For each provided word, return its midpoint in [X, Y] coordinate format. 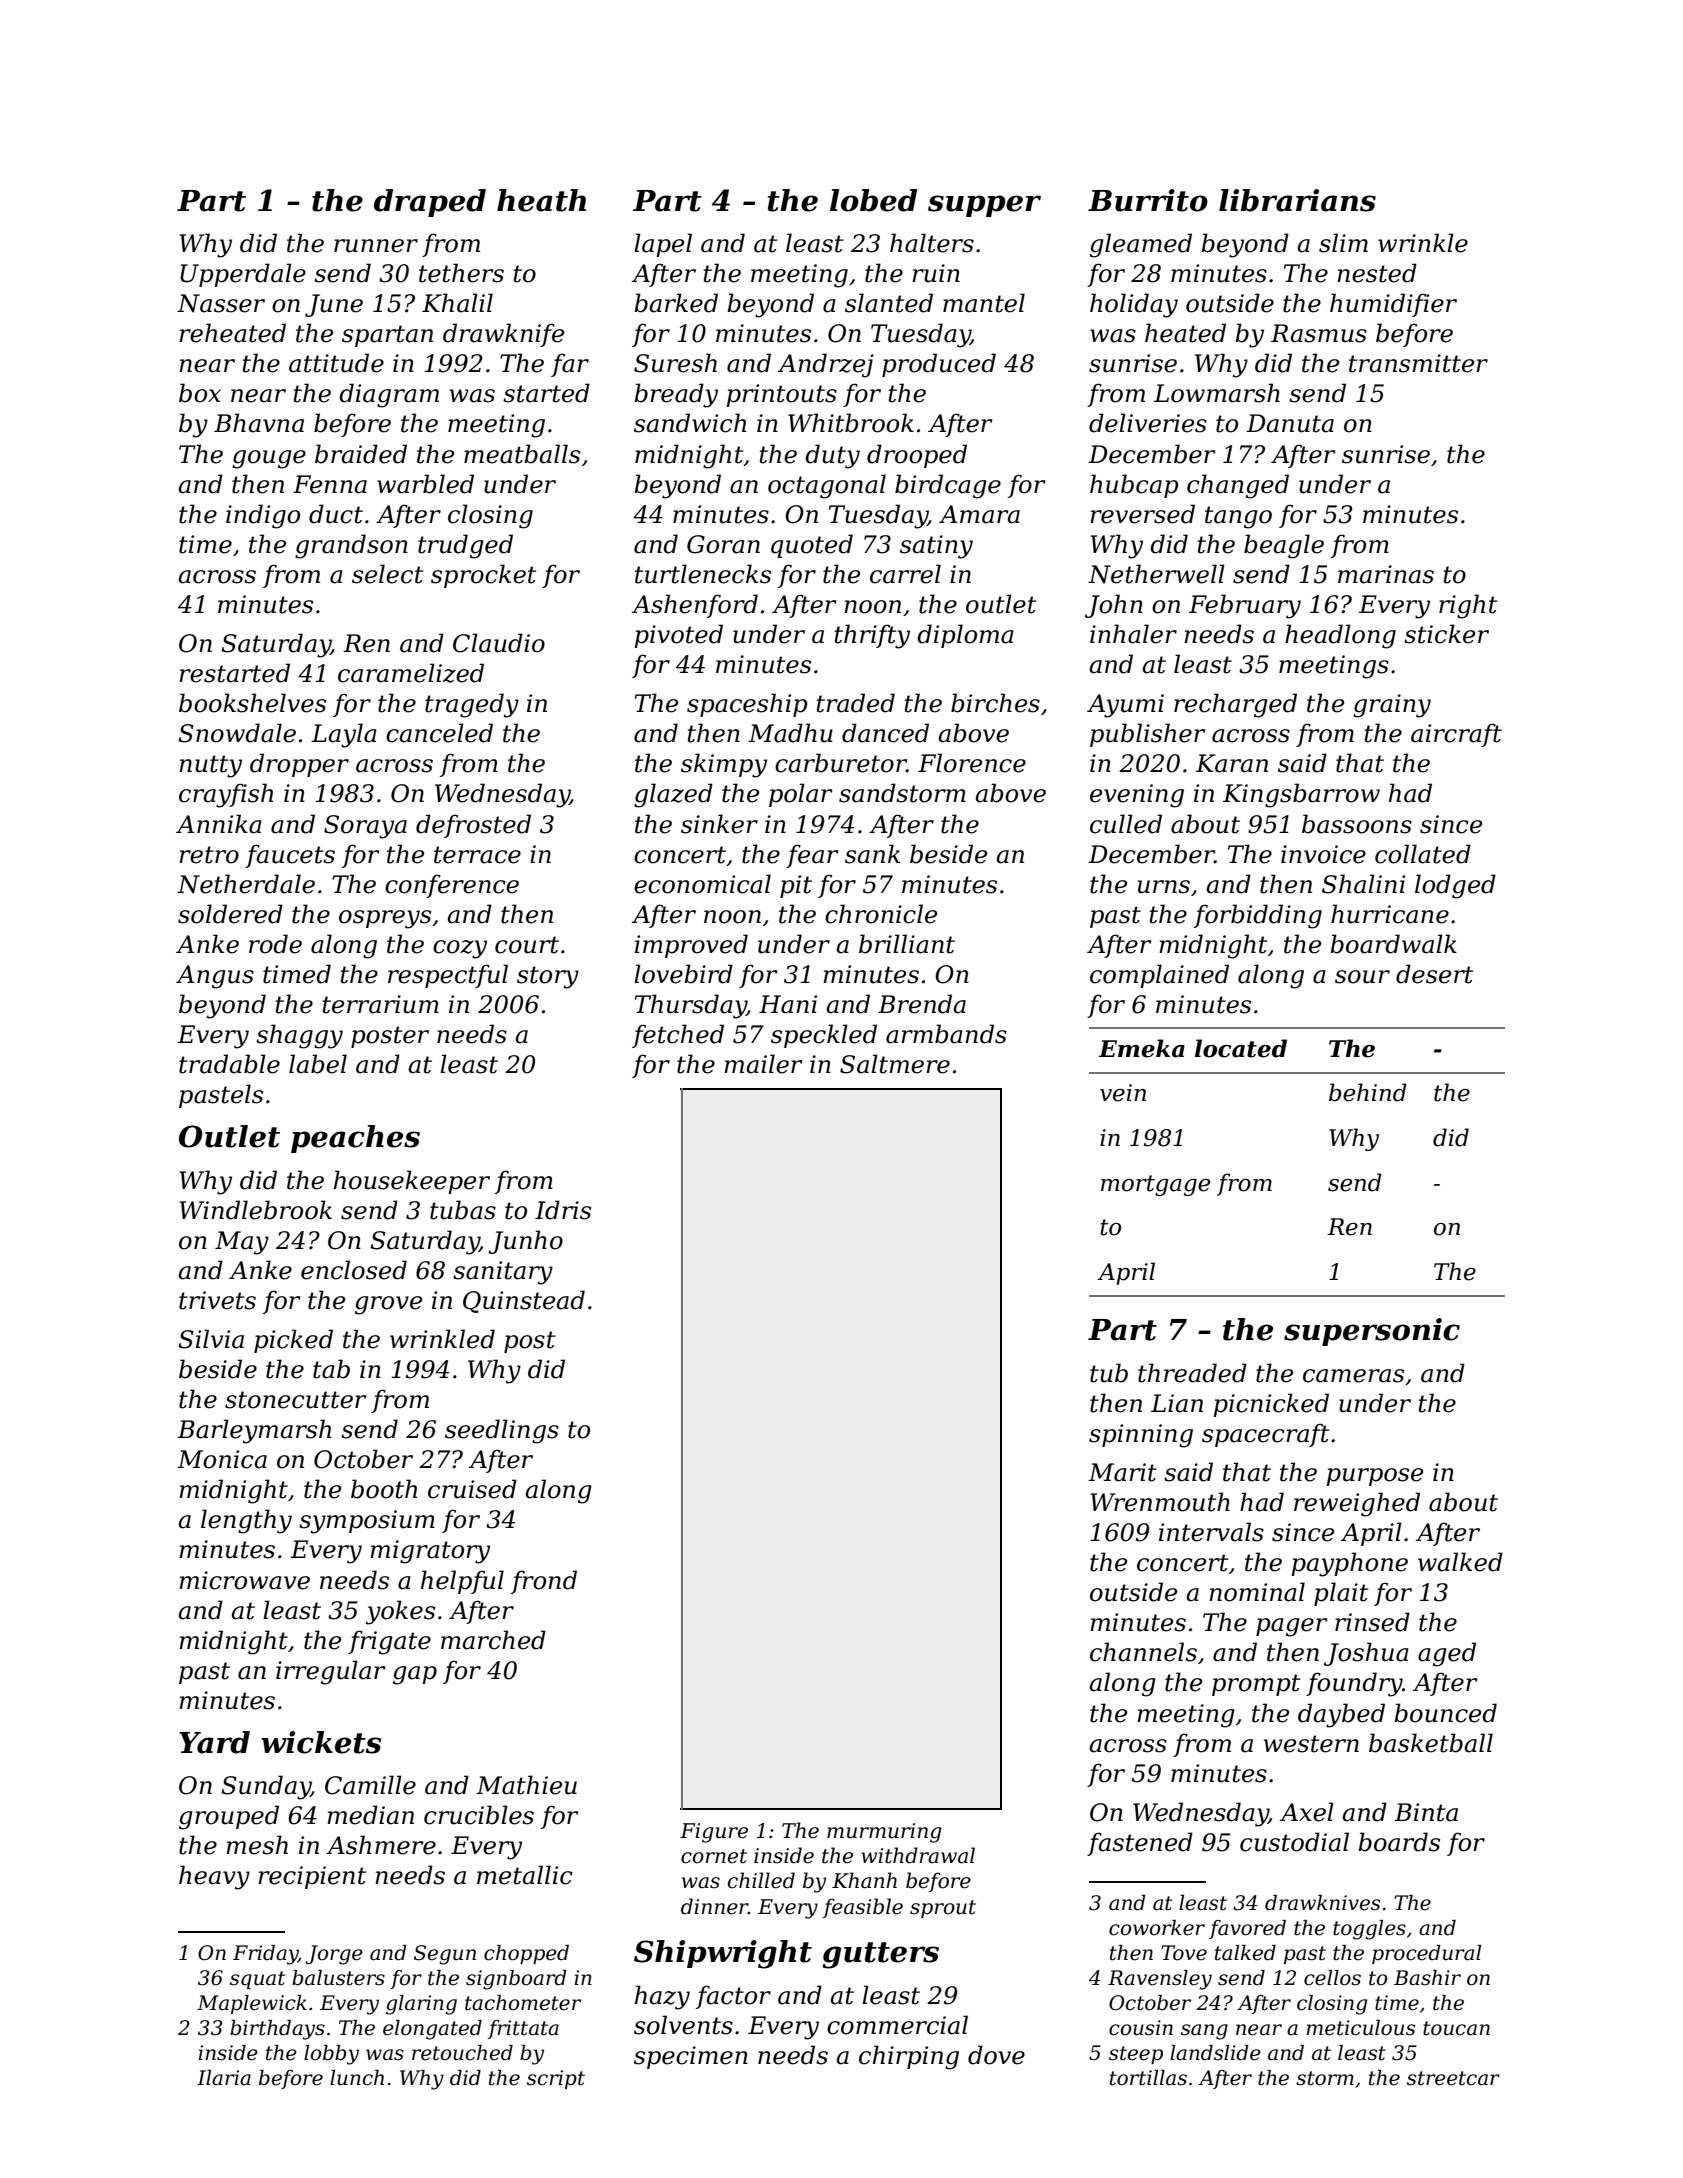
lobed [873, 200]
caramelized [411, 673]
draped [430, 203]
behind [1368, 1092]
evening [1137, 796]
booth [384, 1489]
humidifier [1393, 305]
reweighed [1357, 1504]
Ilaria [224, 2078]
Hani [788, 1004]
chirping [909, 2057]
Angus [215, 977]
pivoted [678, 636]
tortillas [1148, 2078]
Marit [1122, 1472]
